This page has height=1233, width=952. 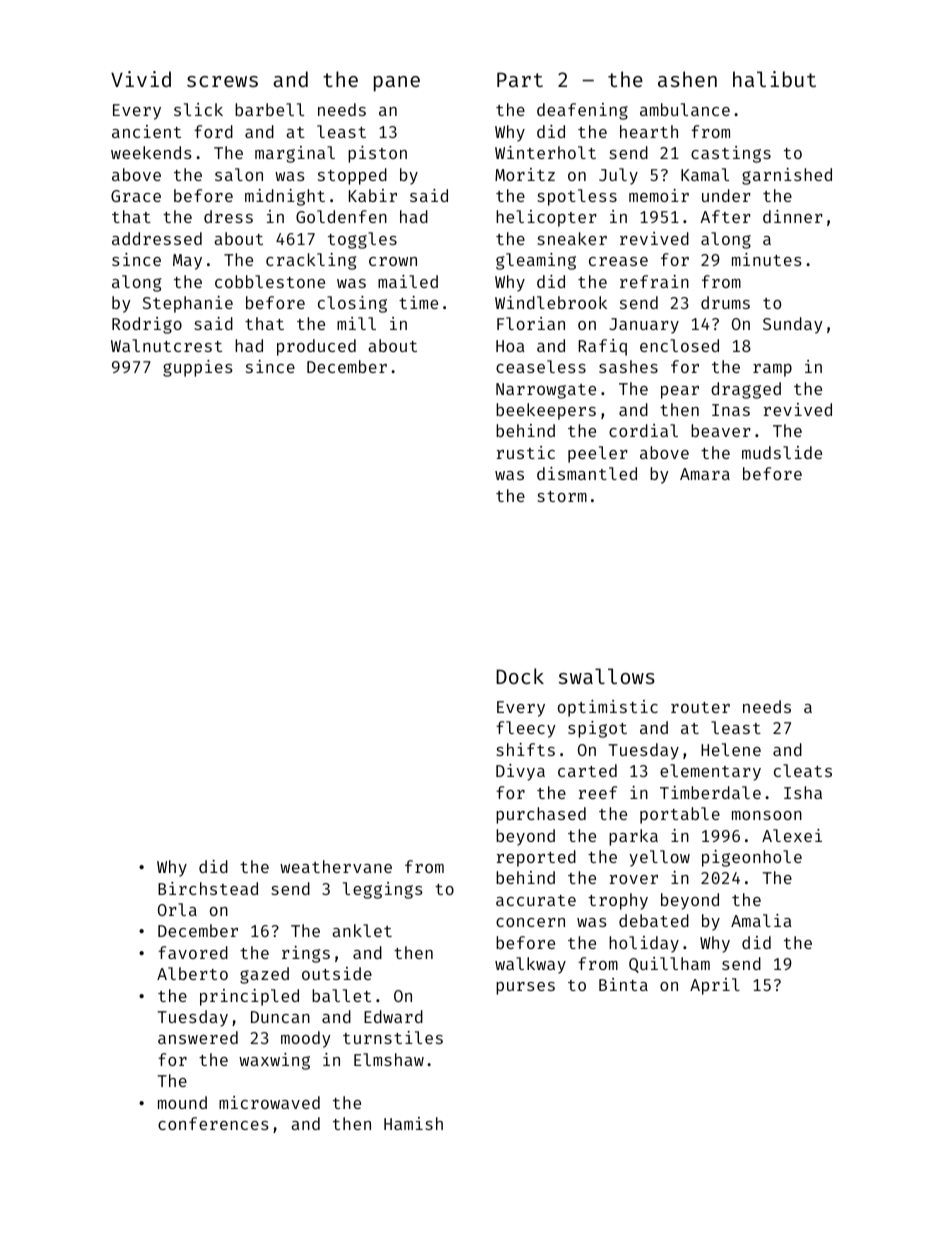 I want to click on dinner, so click(x=793, y=216).
